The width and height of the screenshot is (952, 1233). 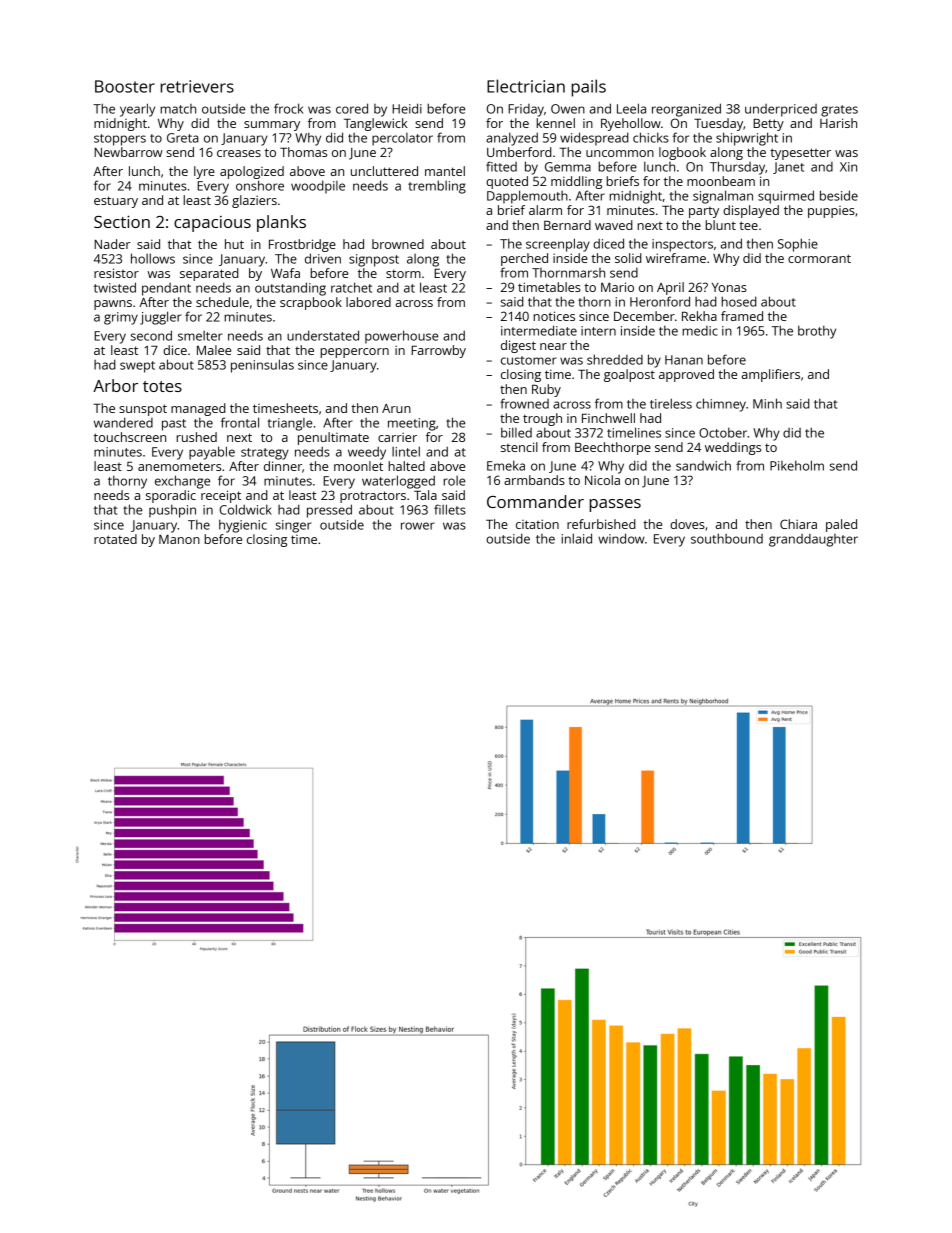 What do you see at coordinates (700, 331) in the screenshot?
I see `medic` at bounding box center [700, 331].
